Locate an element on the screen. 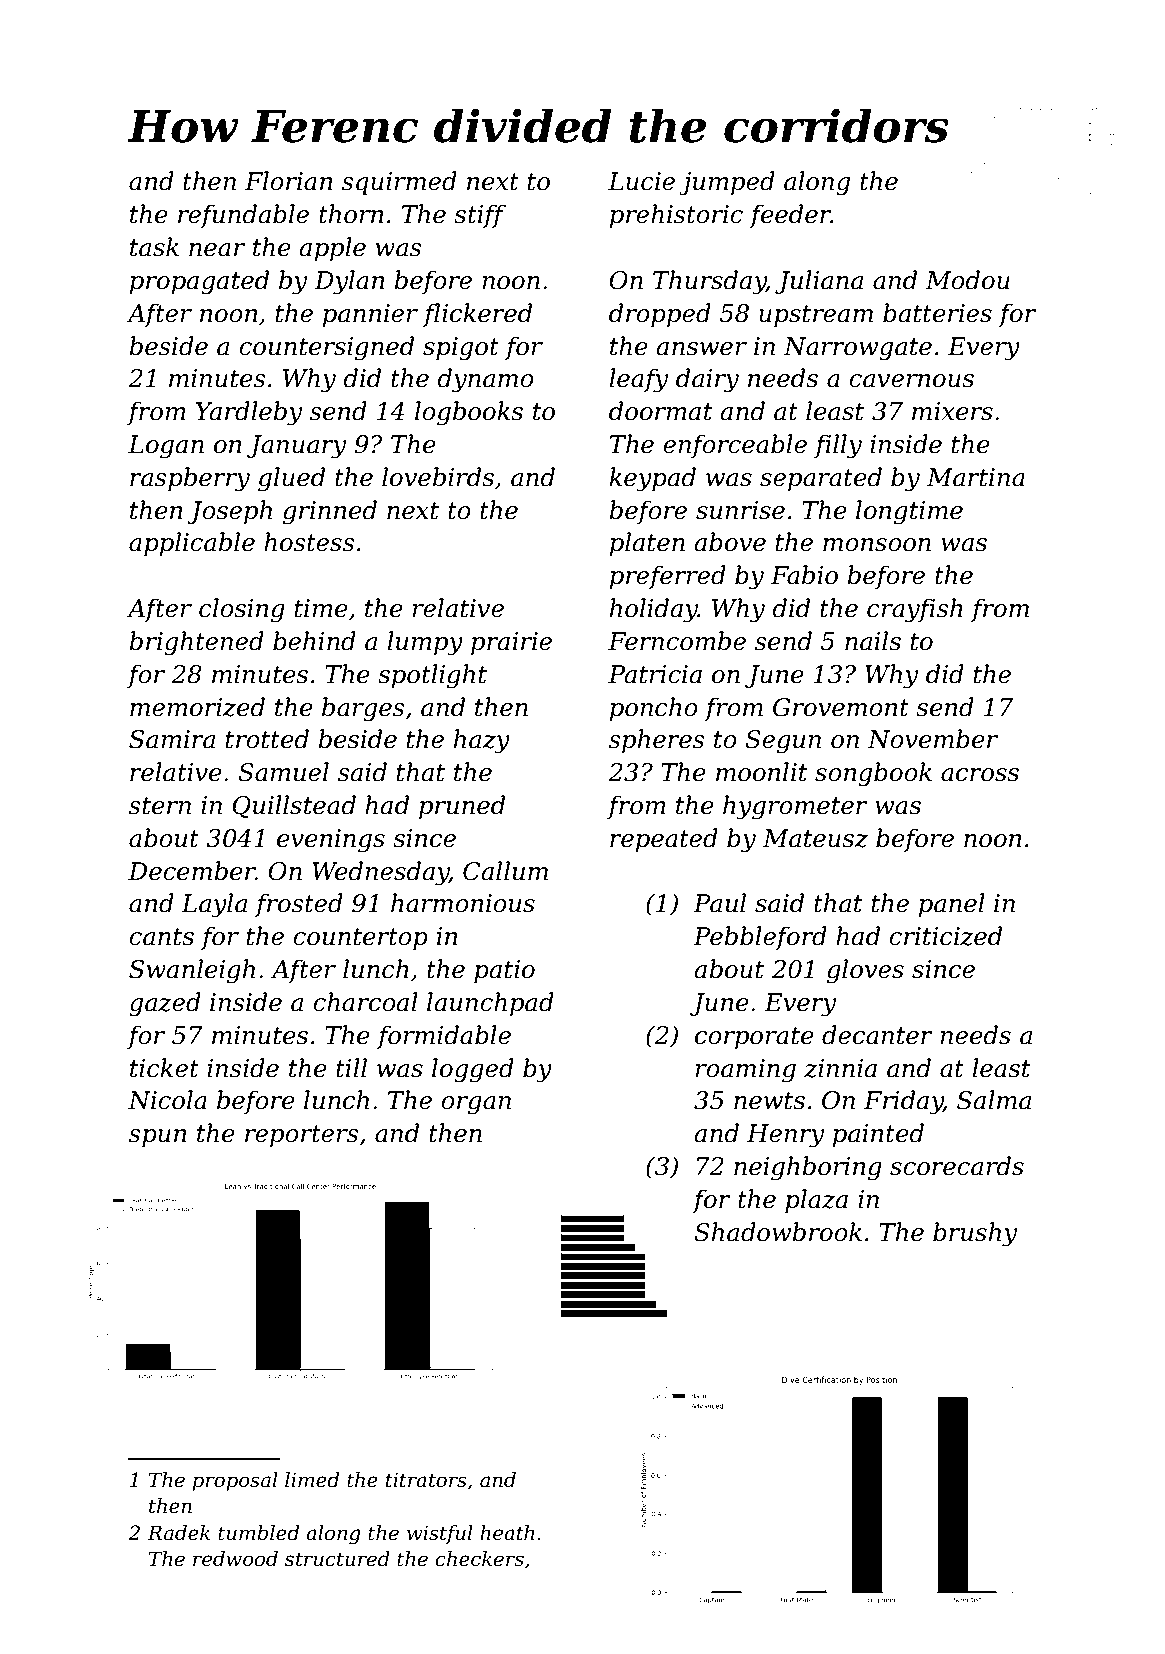 This screenshot has width=1165, height=1654. Florian is located at coordinates (288, 181).
